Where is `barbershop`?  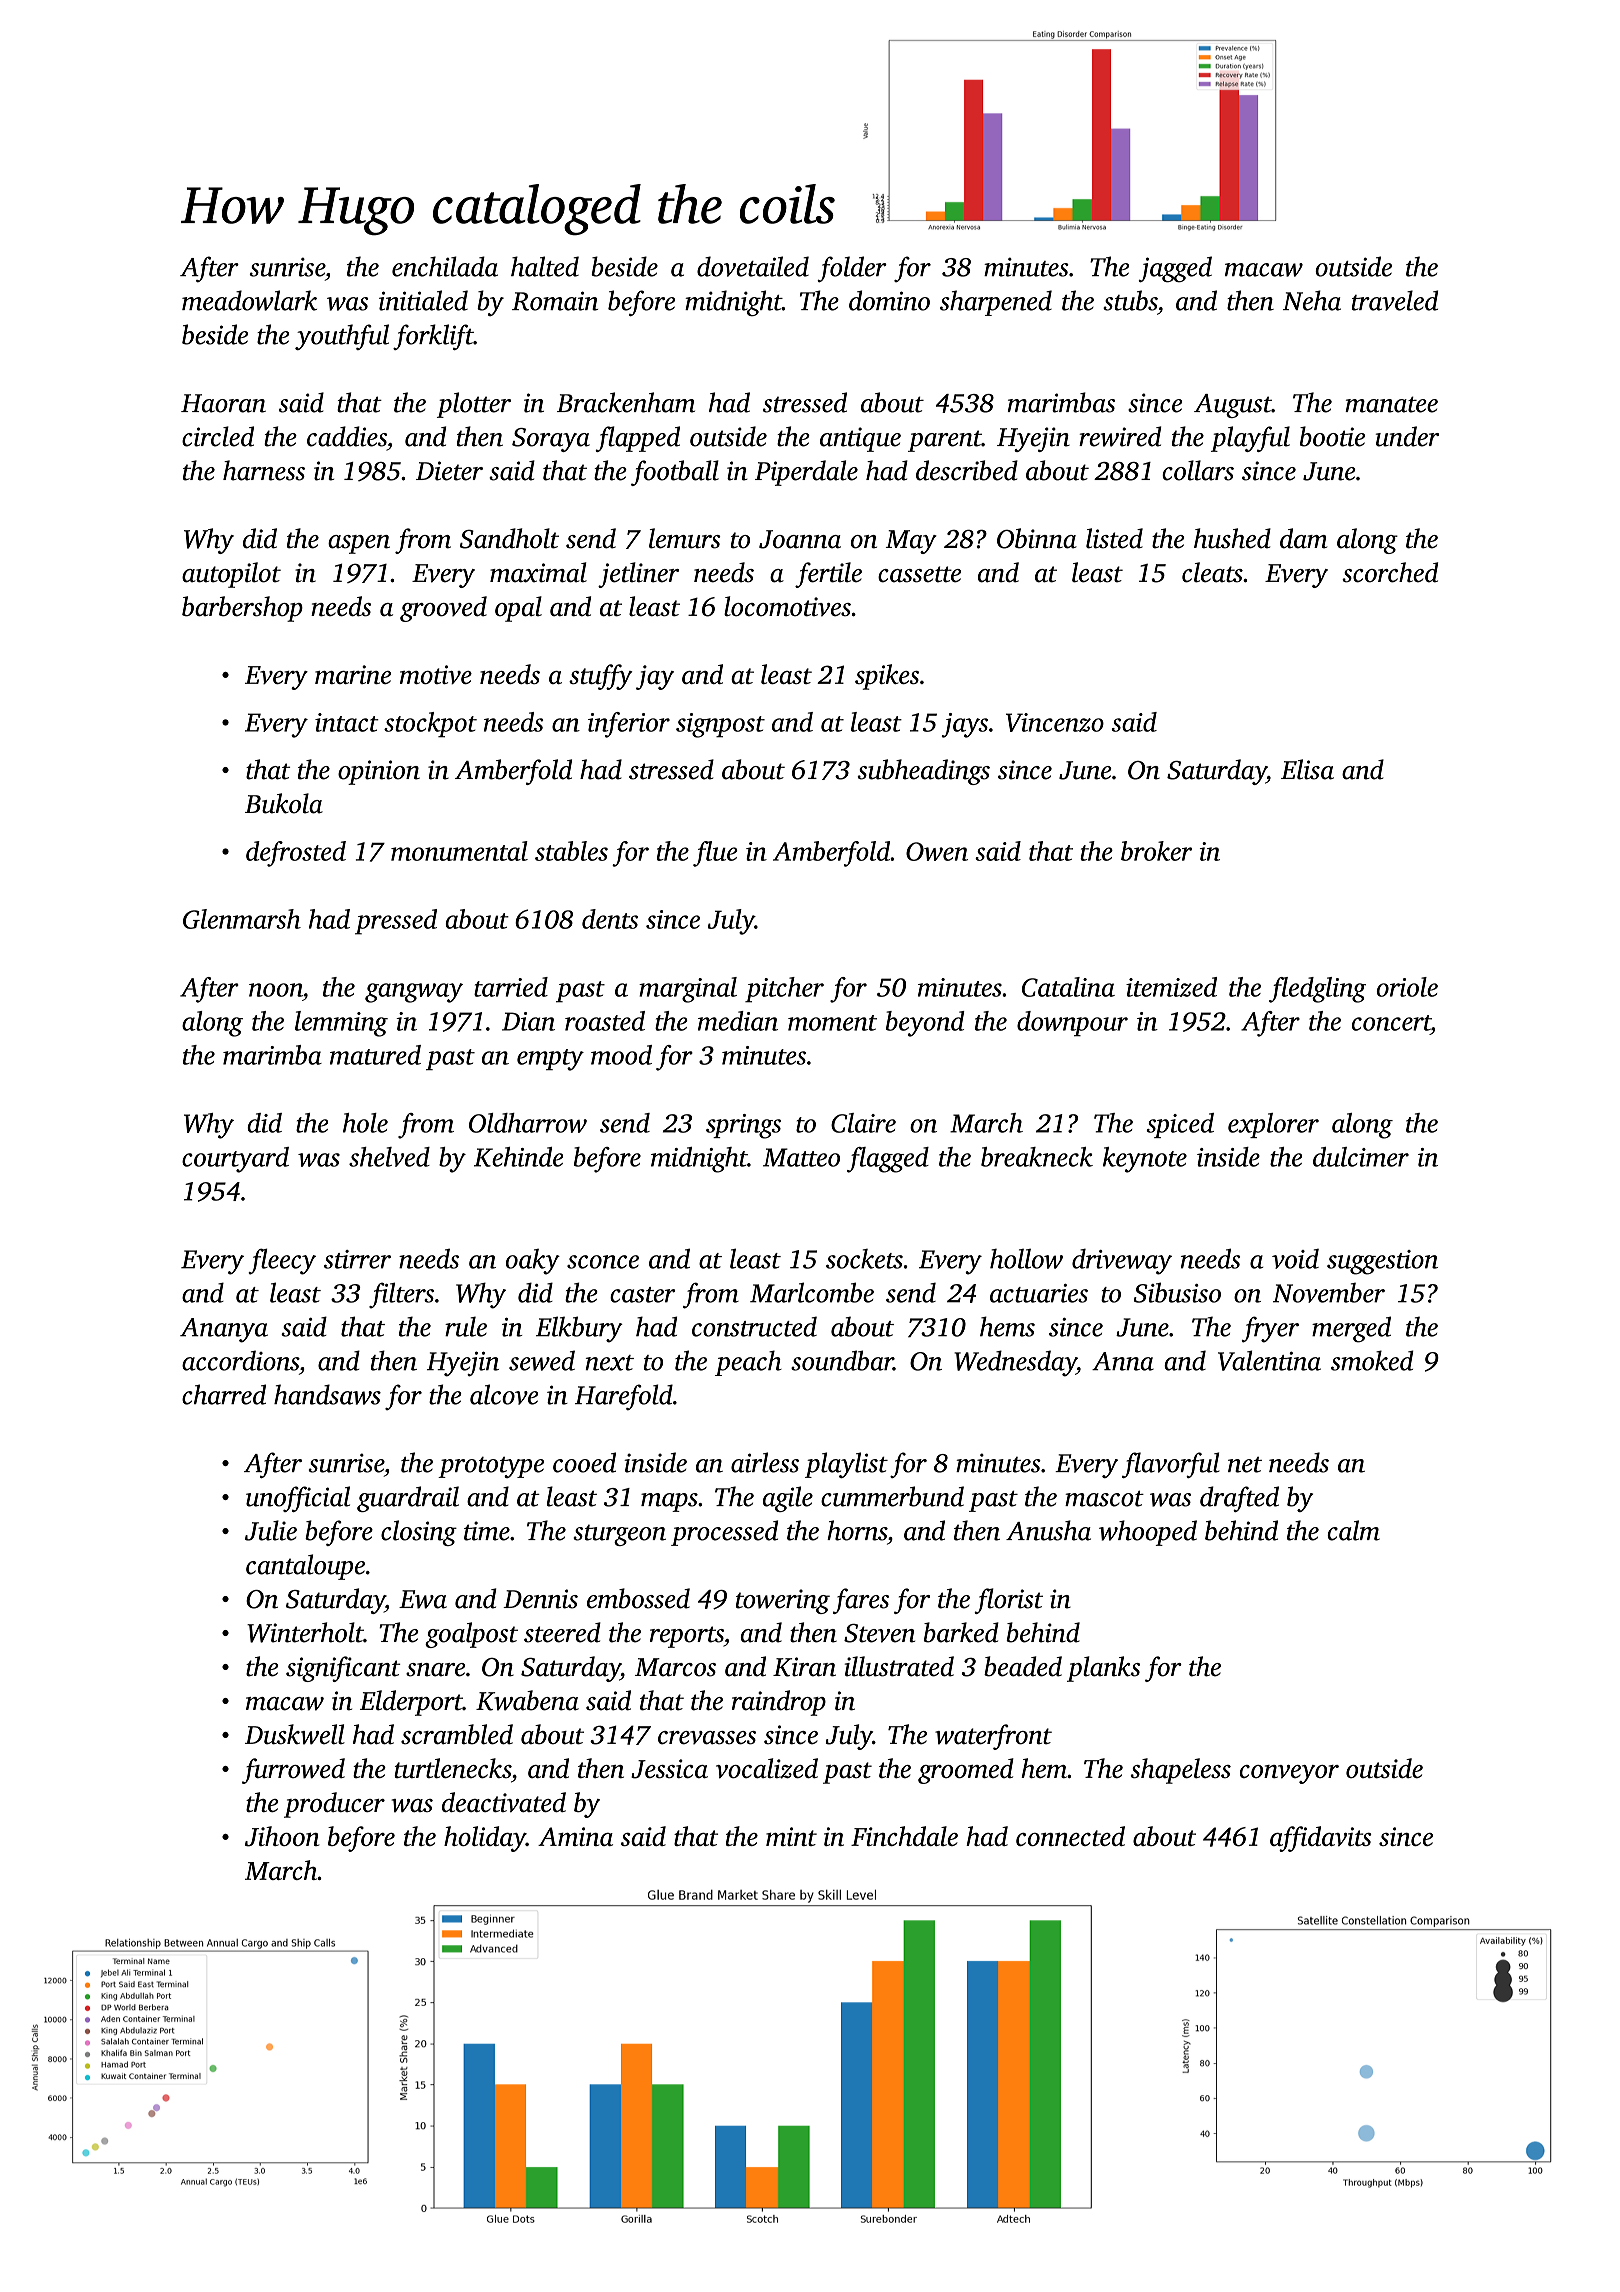 barbershop is located at coordinates (242, 609).
